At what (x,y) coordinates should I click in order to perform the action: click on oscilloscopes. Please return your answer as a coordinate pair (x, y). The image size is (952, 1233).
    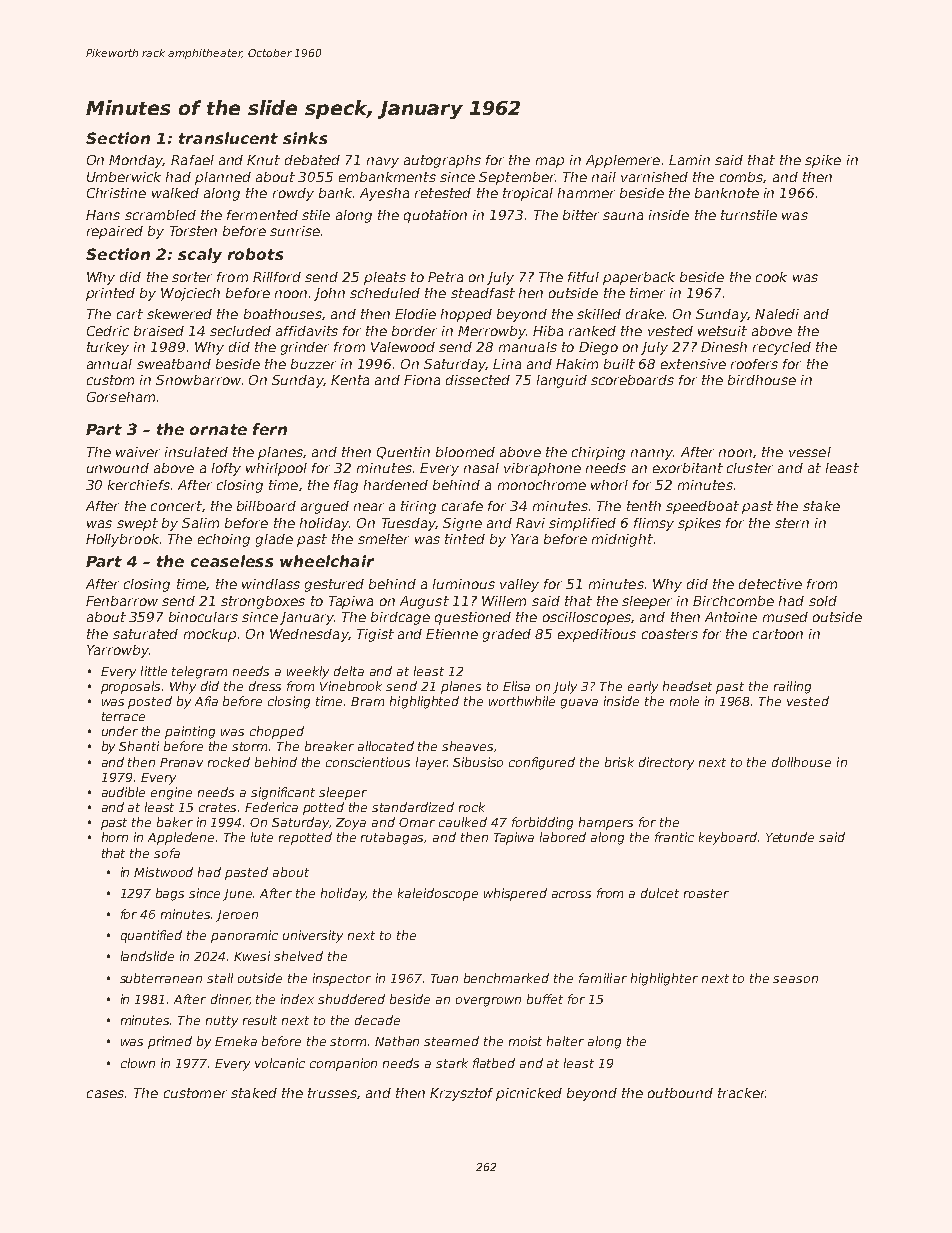
    Looking at the image, I should click on (587, 618).
